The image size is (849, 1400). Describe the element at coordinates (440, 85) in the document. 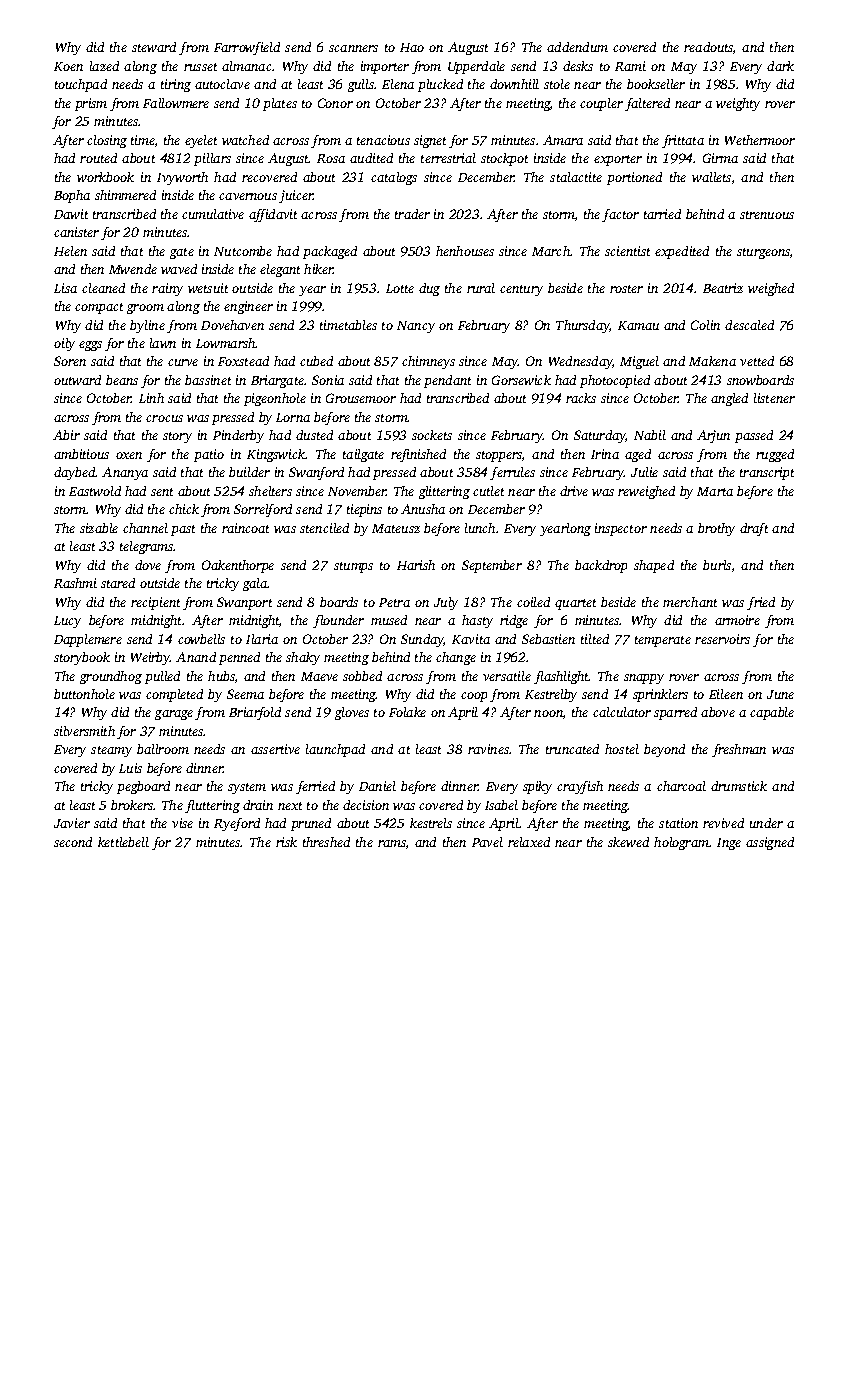

I see `plucked` at that location.
